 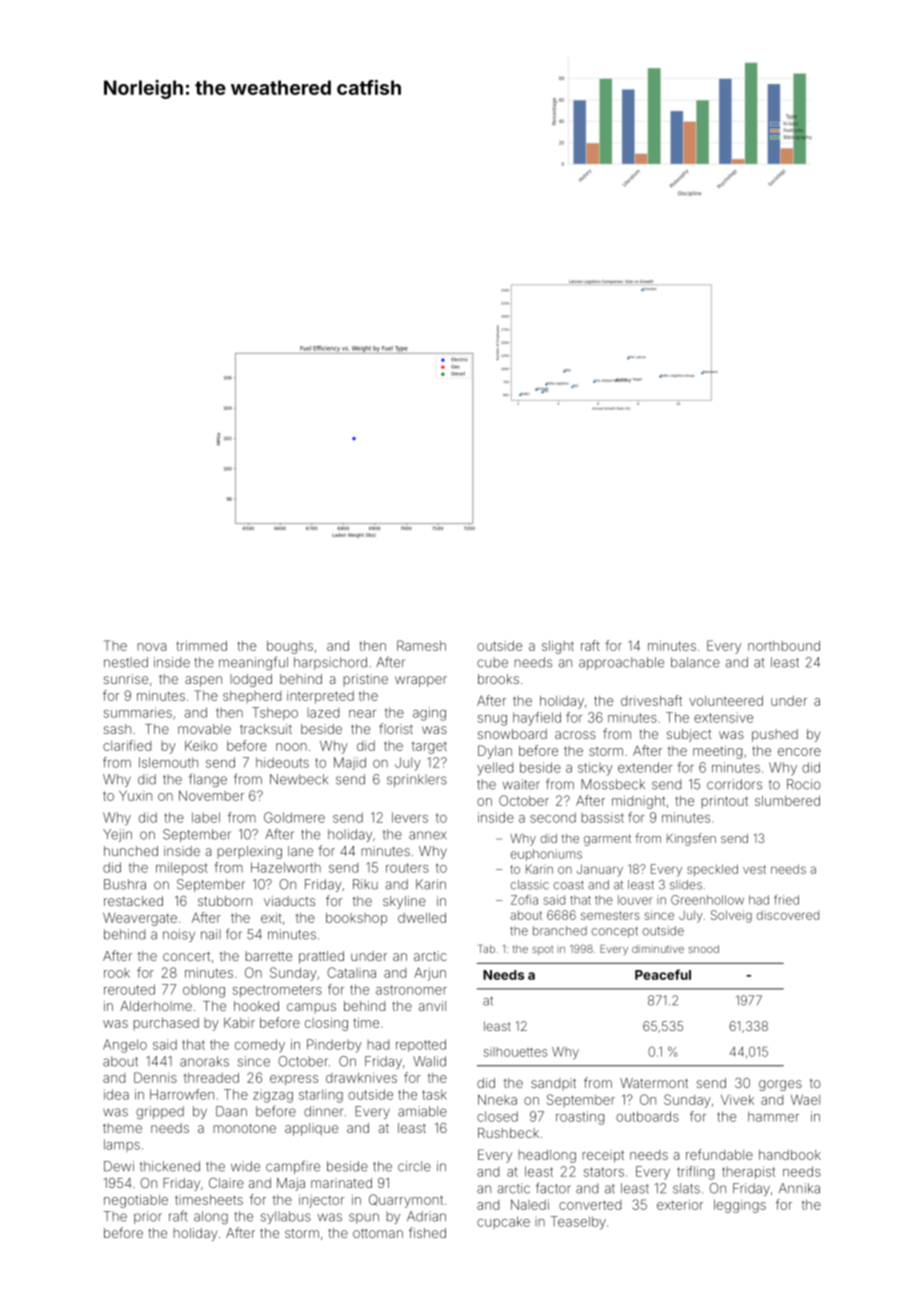 What do you see at coordinates (299, 779) in the document?
I see `Newbeck` at bounding box center [299, 779].
